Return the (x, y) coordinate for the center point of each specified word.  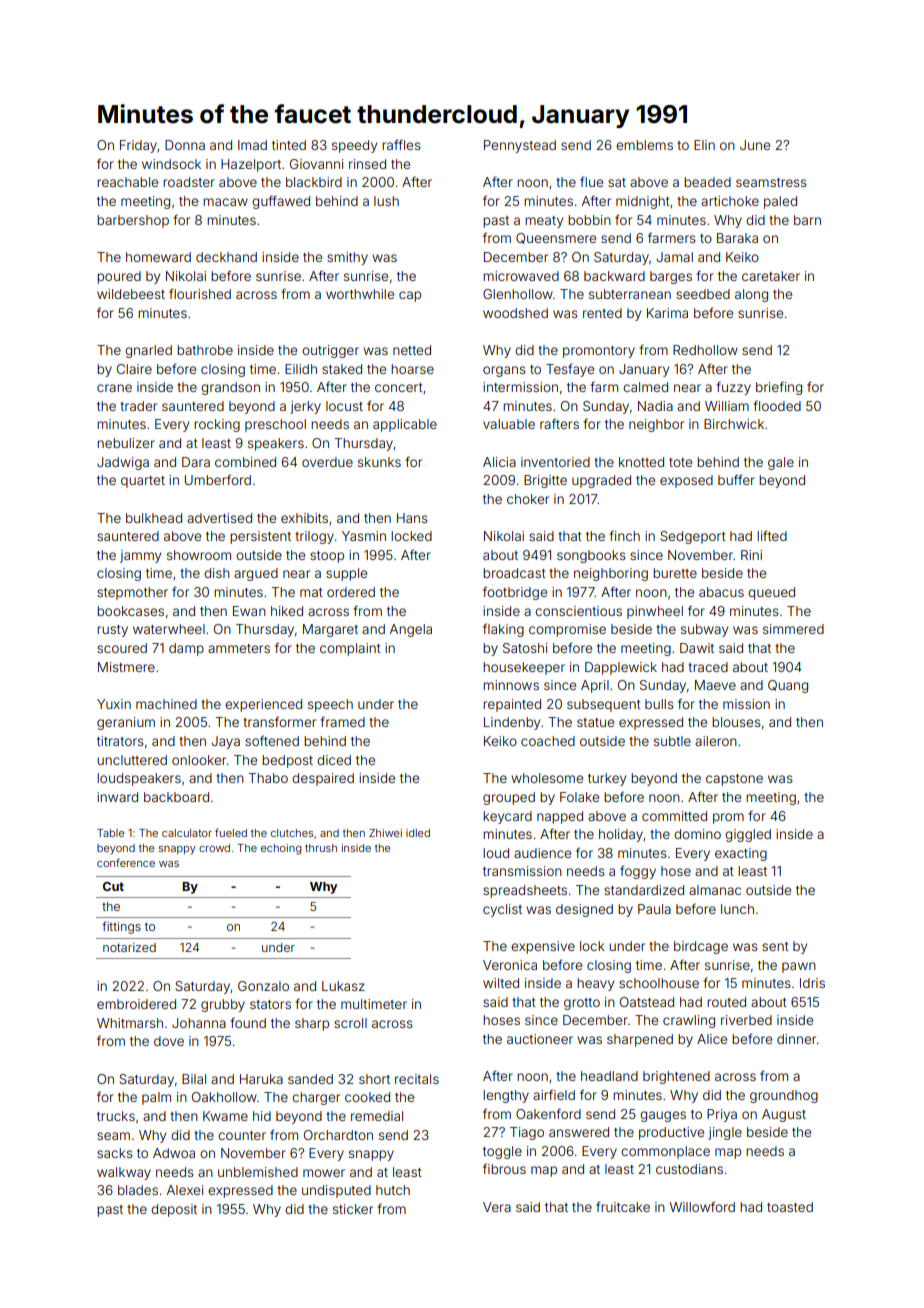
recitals (417, 1079)
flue (591, 181)
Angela (411, 630)
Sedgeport (693, 537)
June (755, 145)
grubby (223, 1005)
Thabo (268, 778)
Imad (252, 145)
